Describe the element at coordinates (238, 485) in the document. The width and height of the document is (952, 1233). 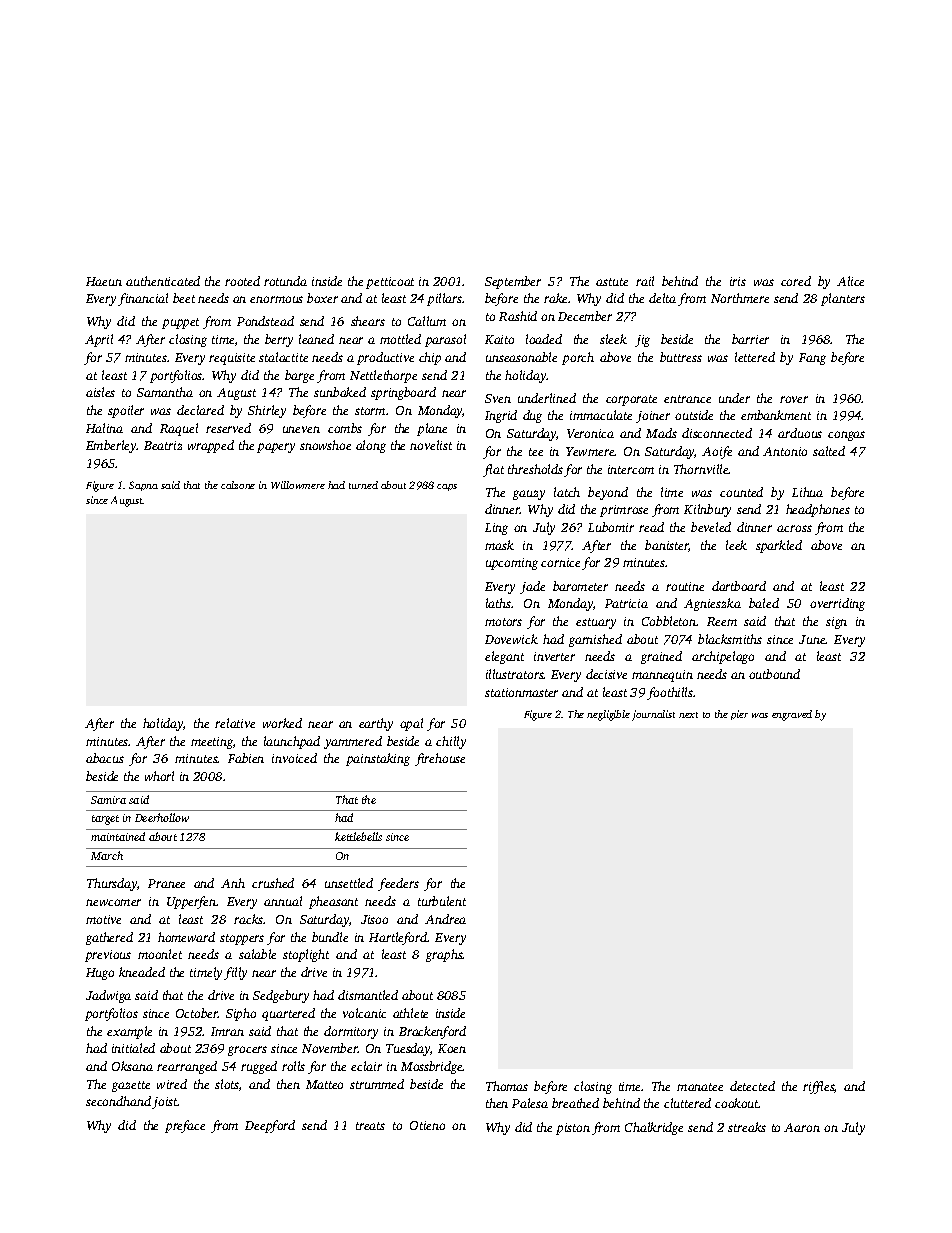
I see `calzone` at that location.
